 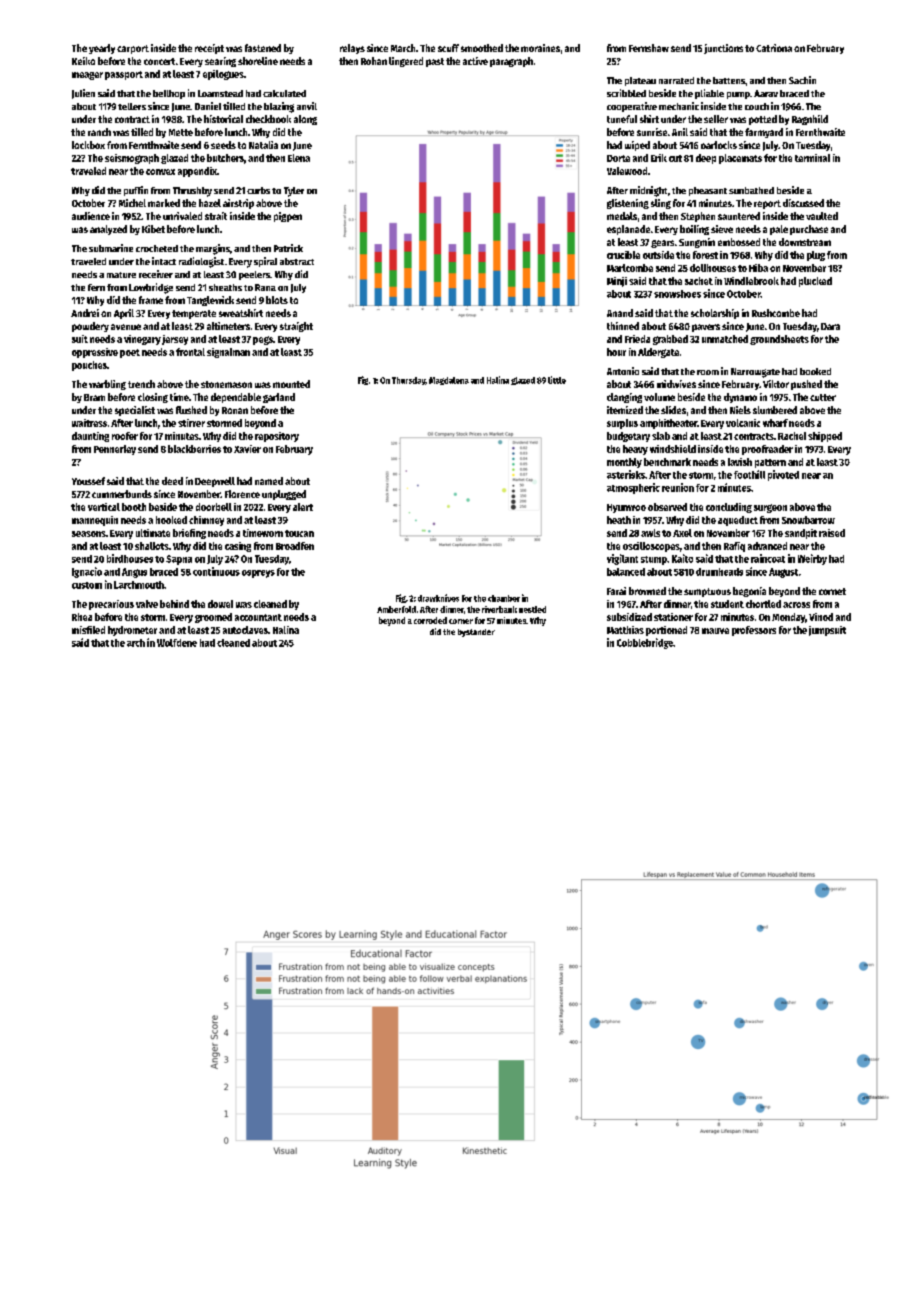 What do you see at coordinates (177, 643) in the screenshot?
I see `Wolfdene` at bounding box center [177, 643].
